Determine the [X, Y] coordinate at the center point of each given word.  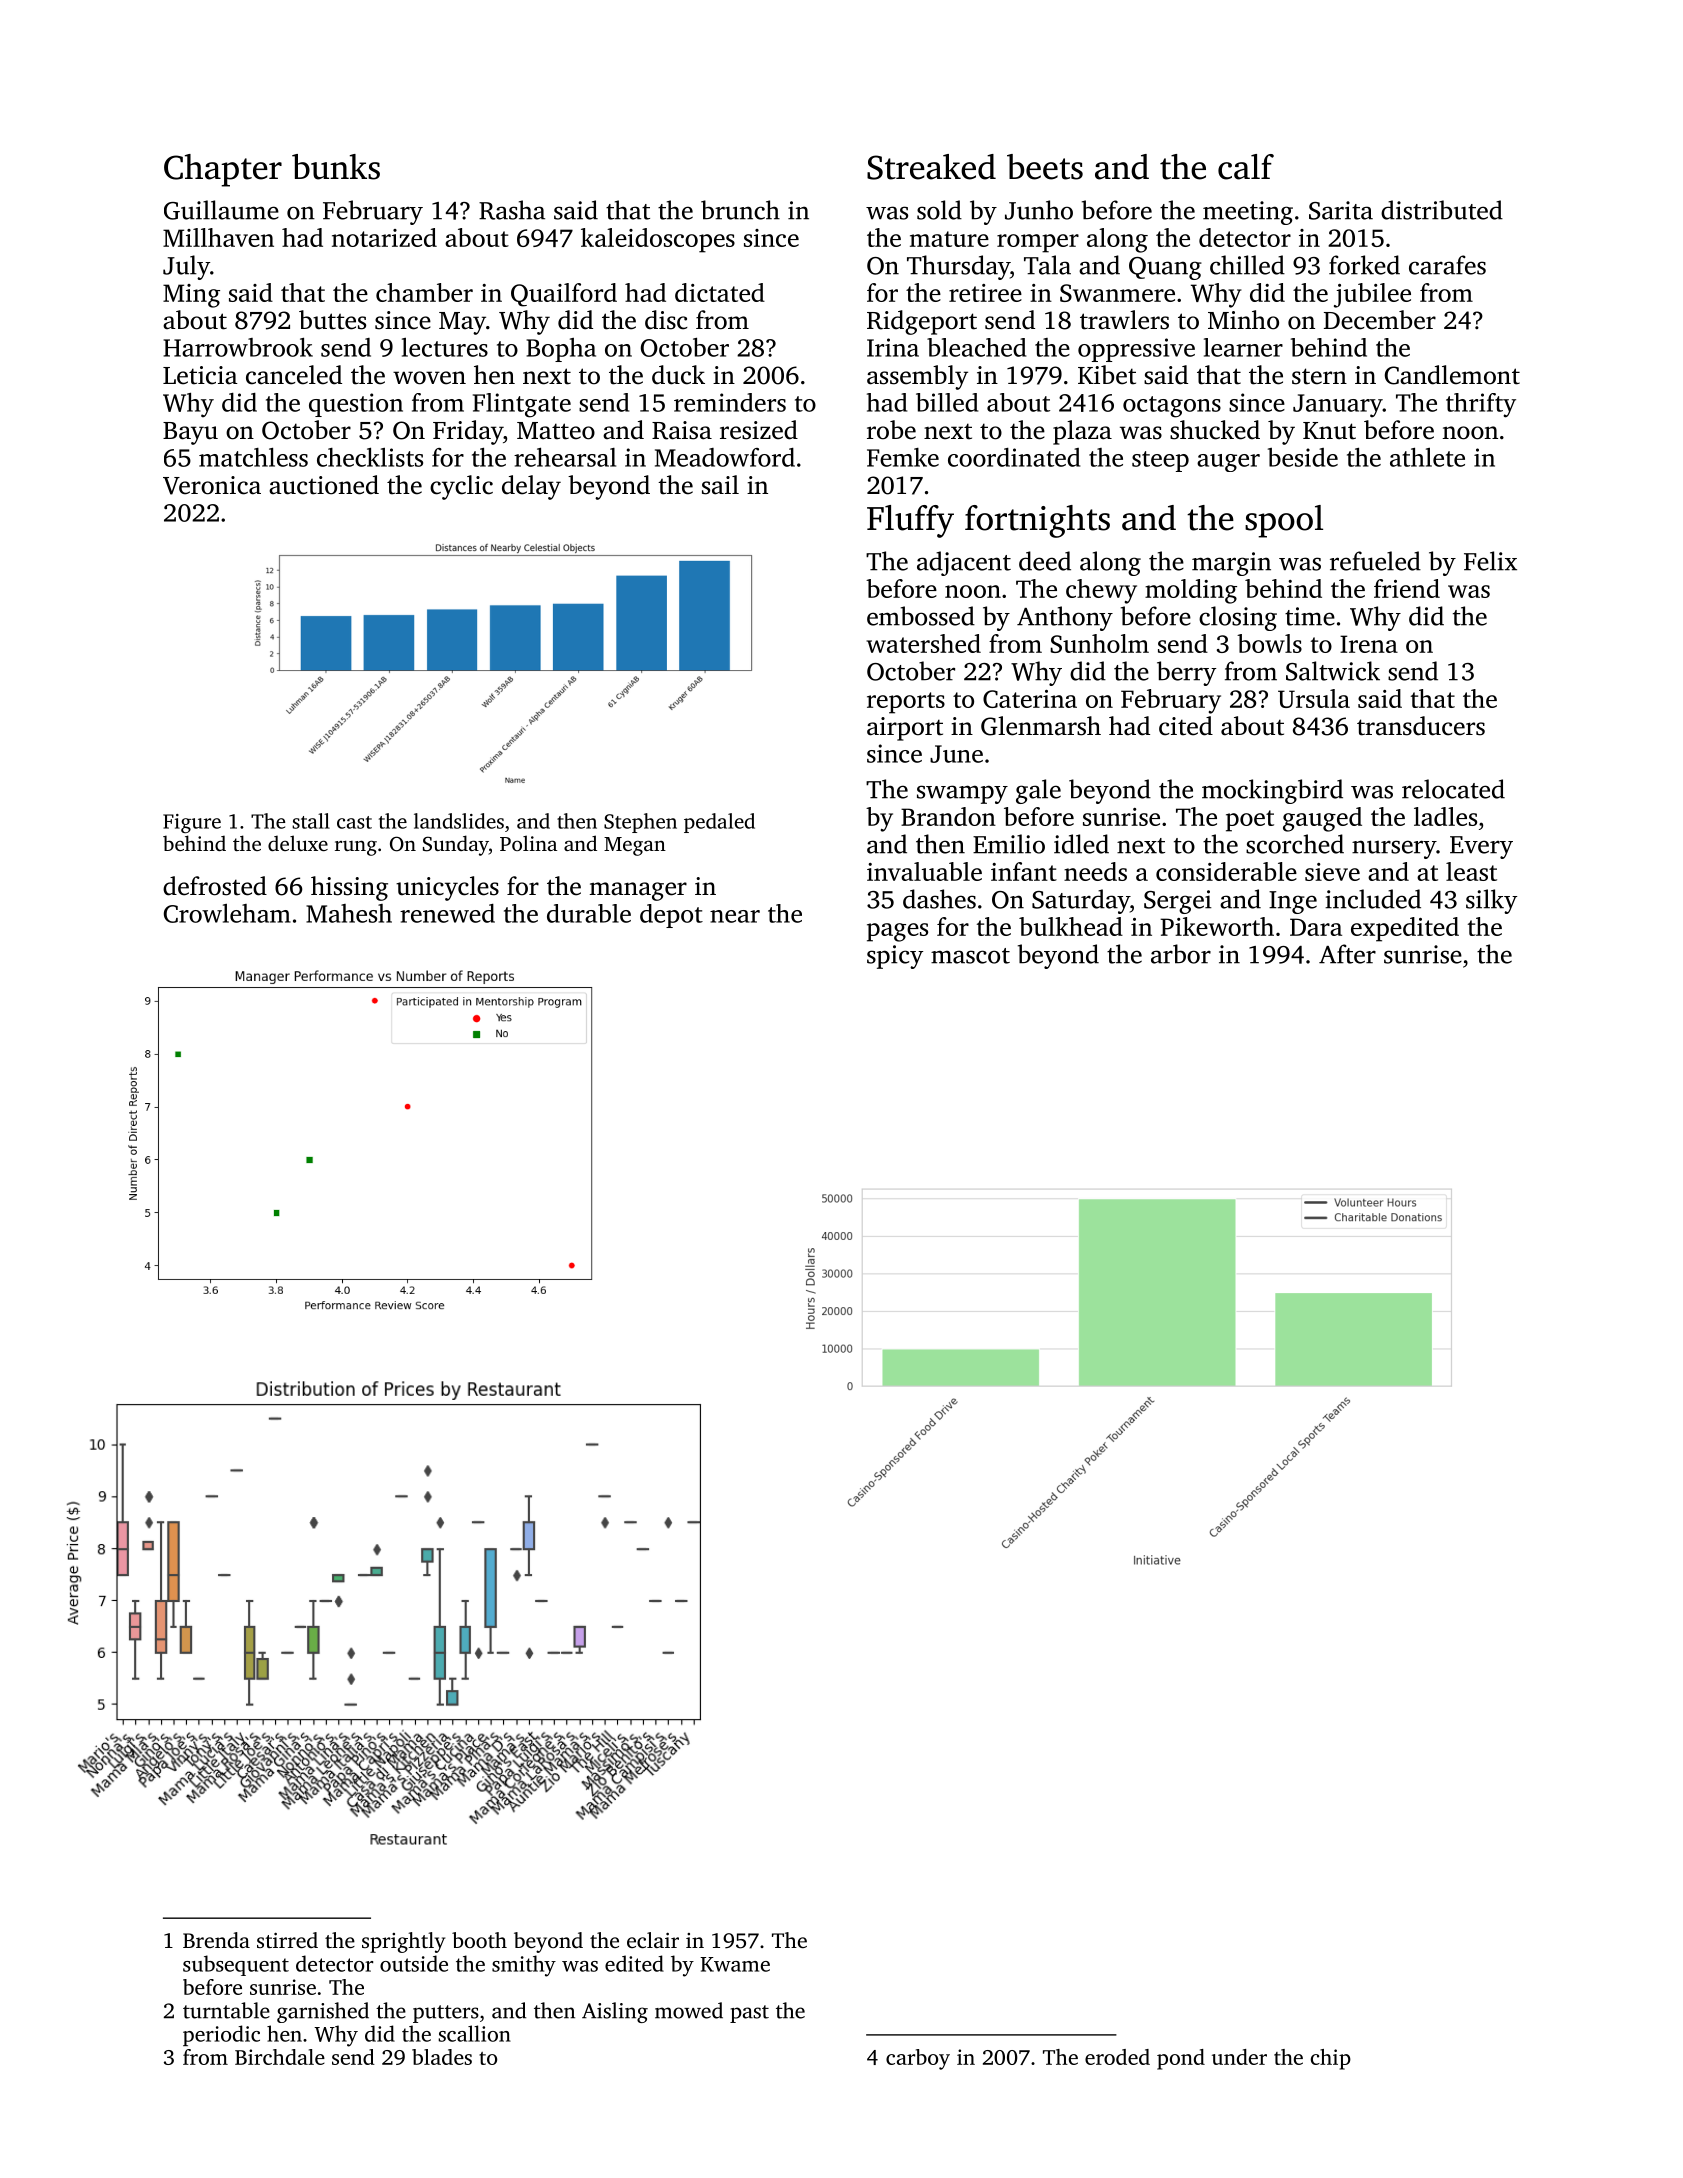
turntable [226, 2010]
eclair [653, 1940]
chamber [424, 292]
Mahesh [349, 913]
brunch [740, 210]
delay [531, 487]
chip [1331, 2059]
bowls [1269, 643]
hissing [349, 888]
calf [1246, 167]
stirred [287, 1940]
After [1347, 954]
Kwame [735, 1964]
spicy [895, 957]
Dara [1316, 927]
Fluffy [910, 521]
